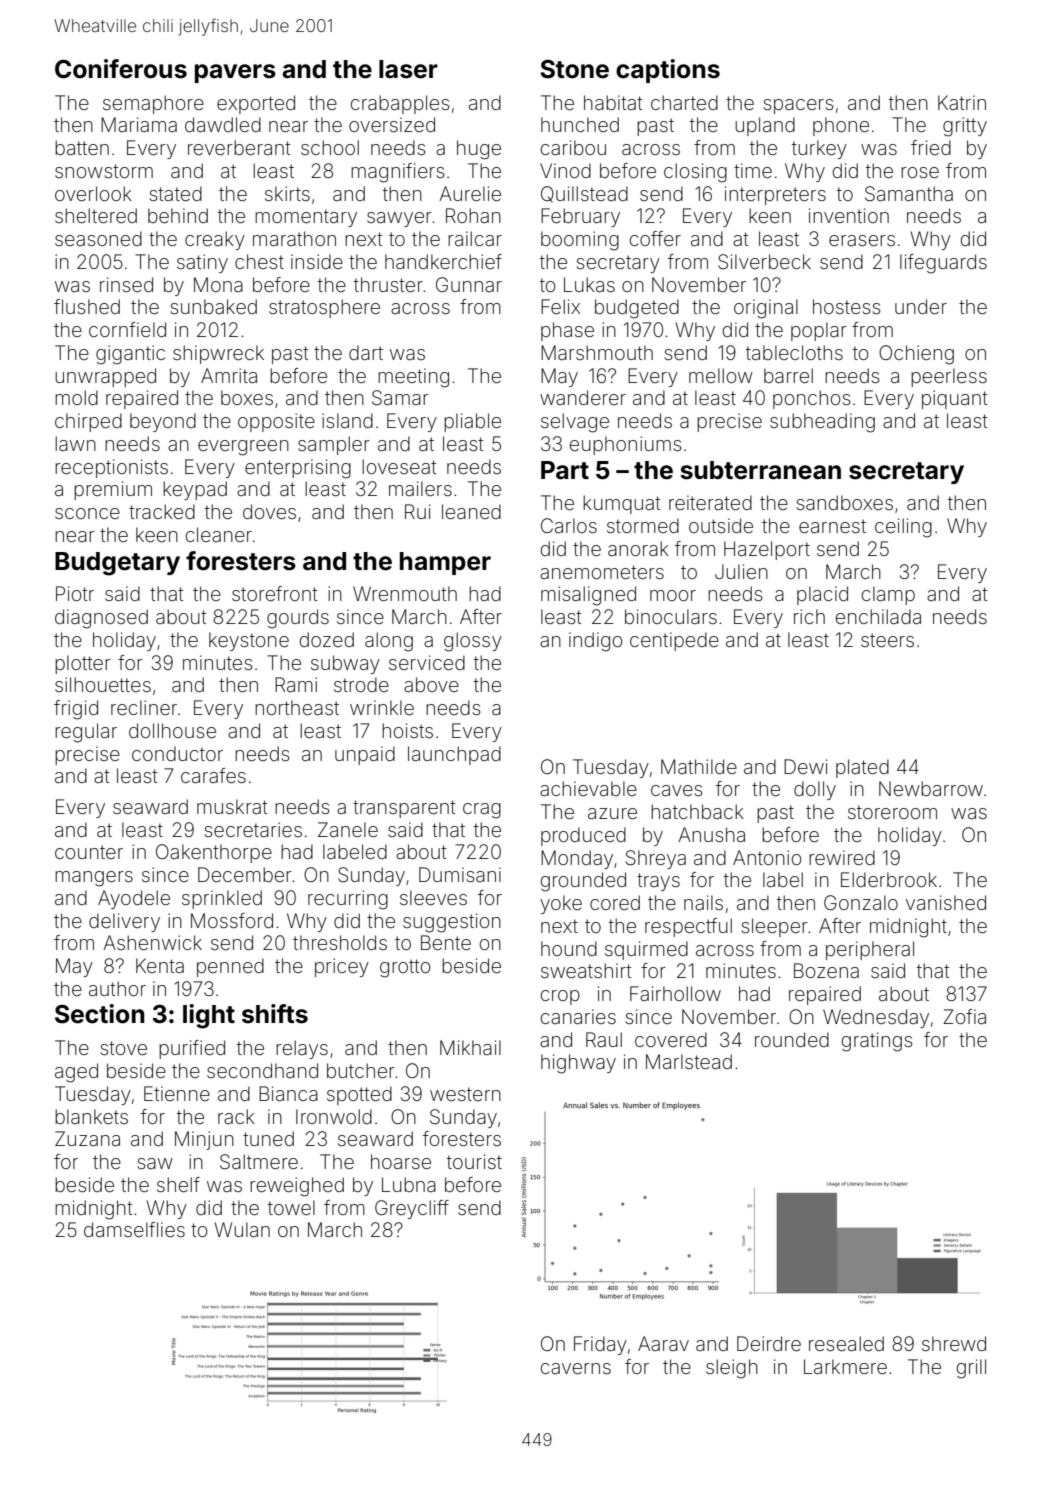 Image resolution: width=1042 pixels, height=1509 pixels. What do you see at coordinates (87, 1138) in the document?
I see `Zuzana` at bounding box center [87, 1138].
